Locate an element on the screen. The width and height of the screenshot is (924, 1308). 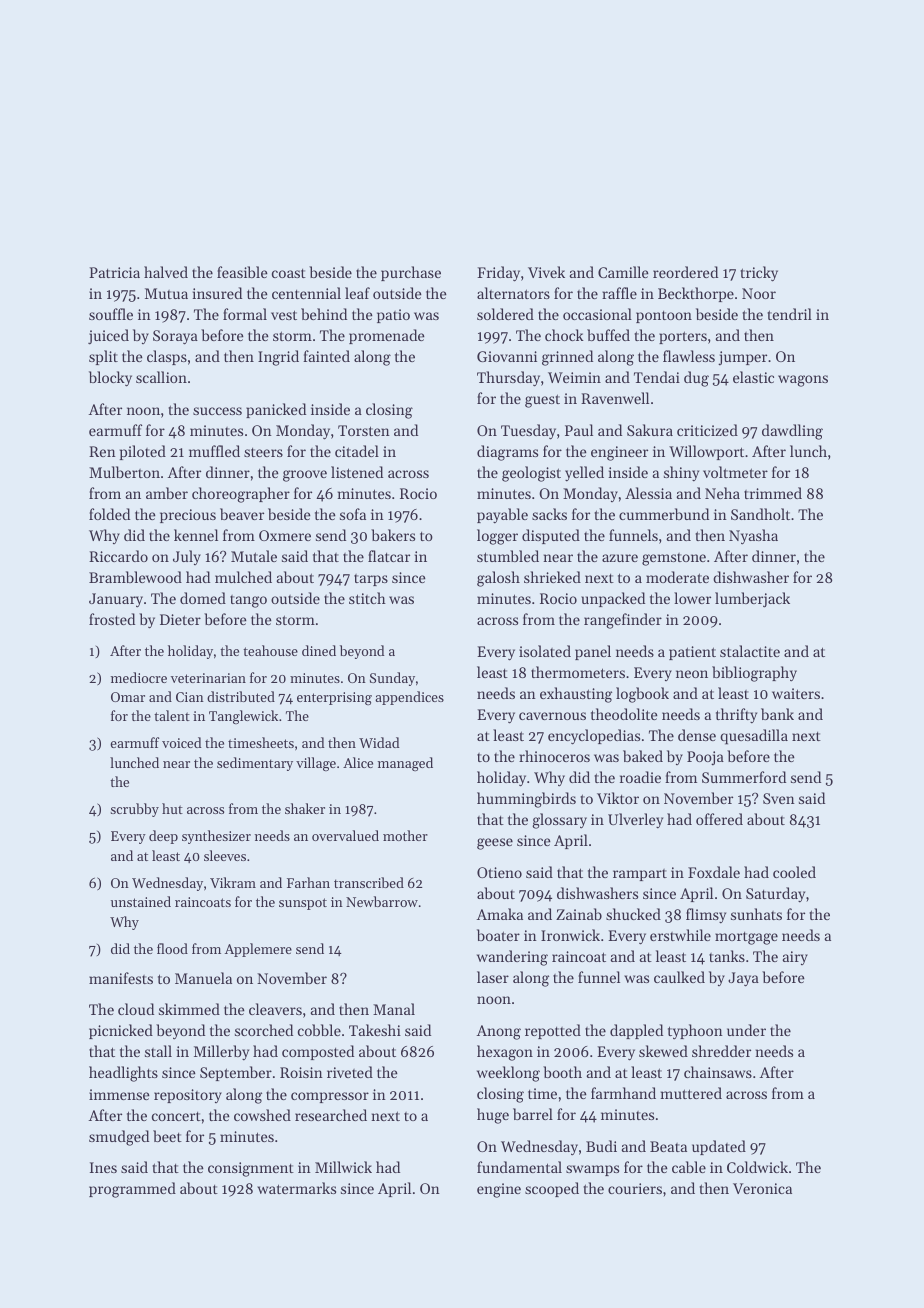
encyclopedias is located at coordinates (594, 737).
